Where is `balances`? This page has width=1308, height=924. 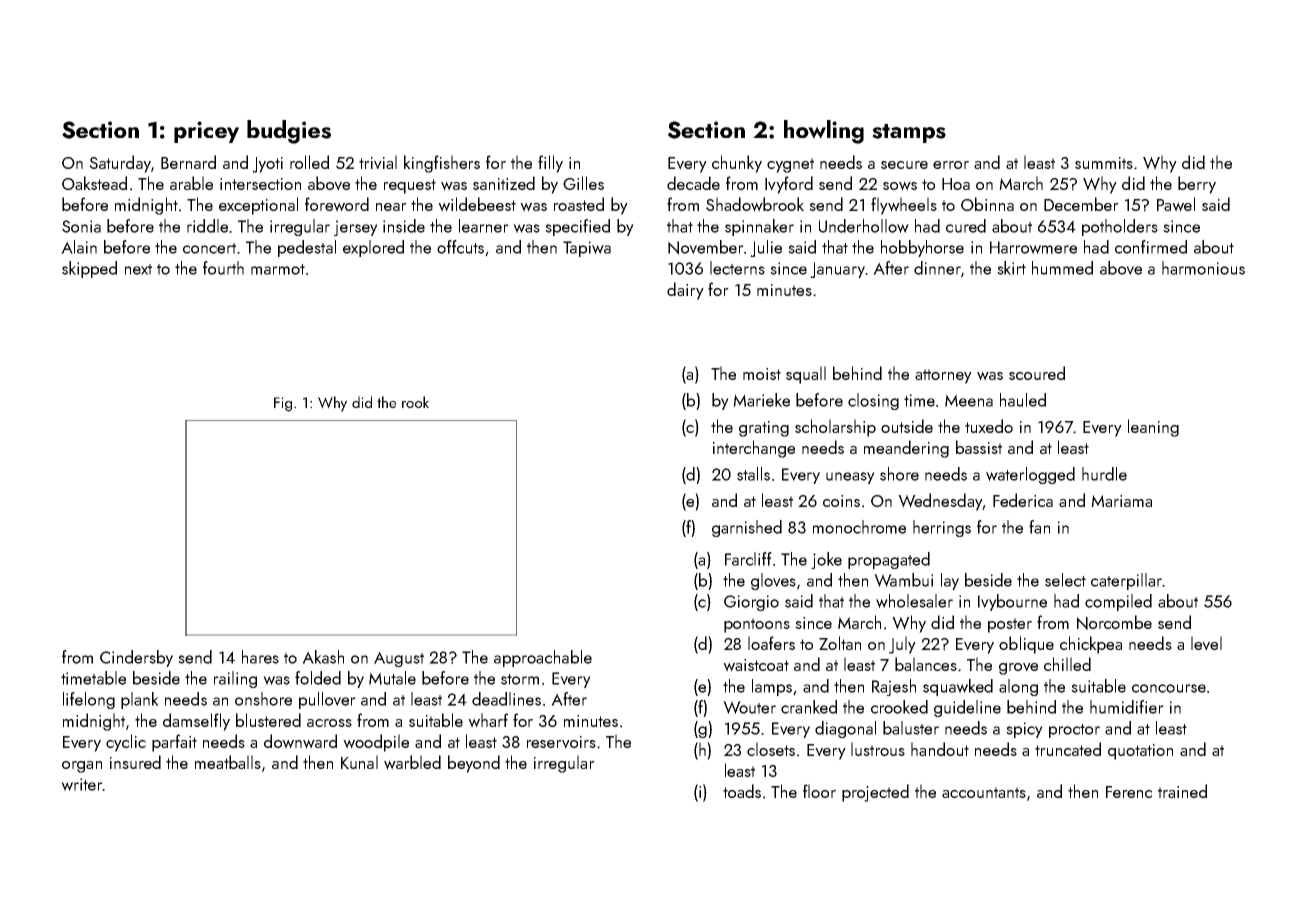 balances is located at coordinates (926, 664).
